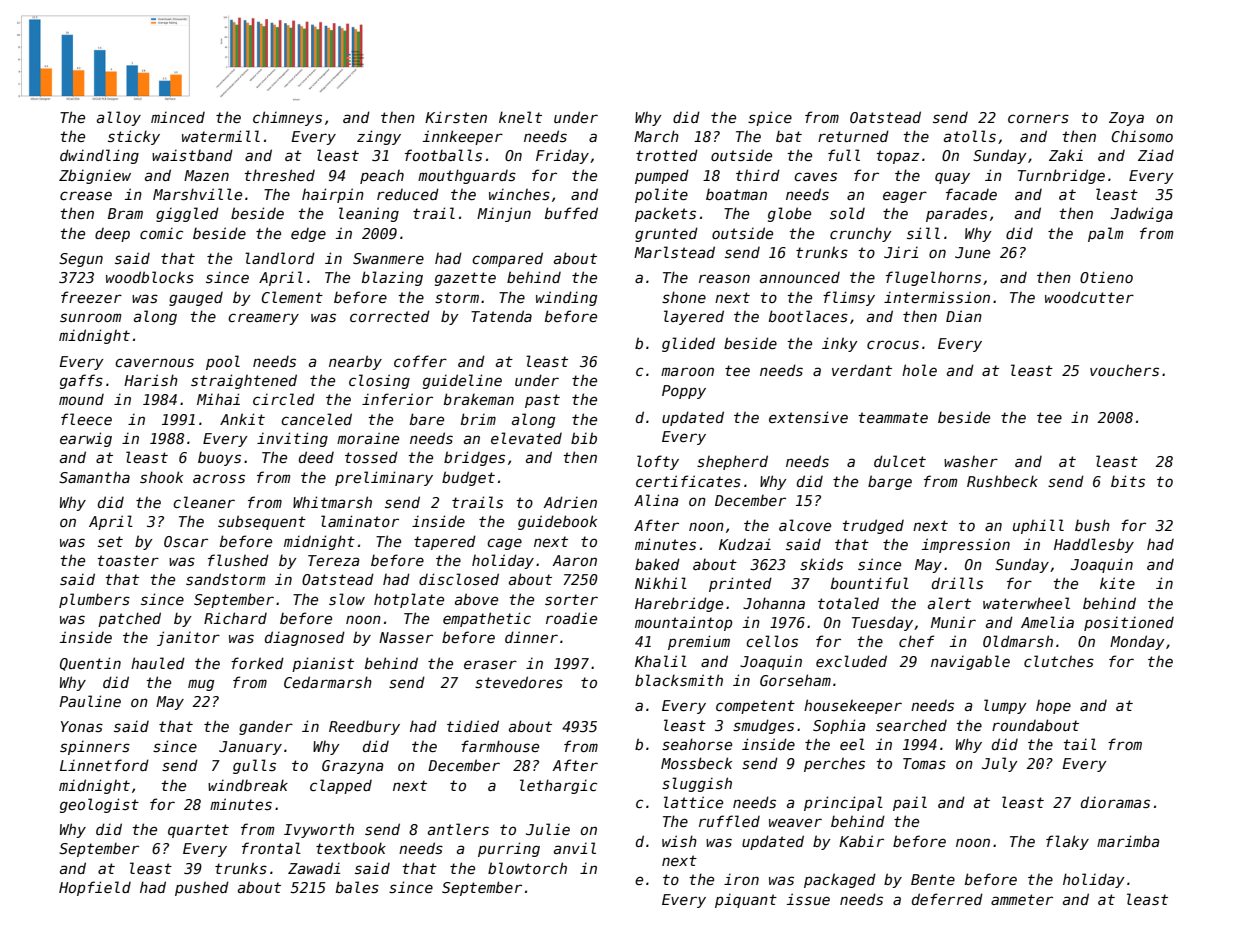 This screenshot has height=952, width=1233. I want to click on Minjun, so click(504, 214).
